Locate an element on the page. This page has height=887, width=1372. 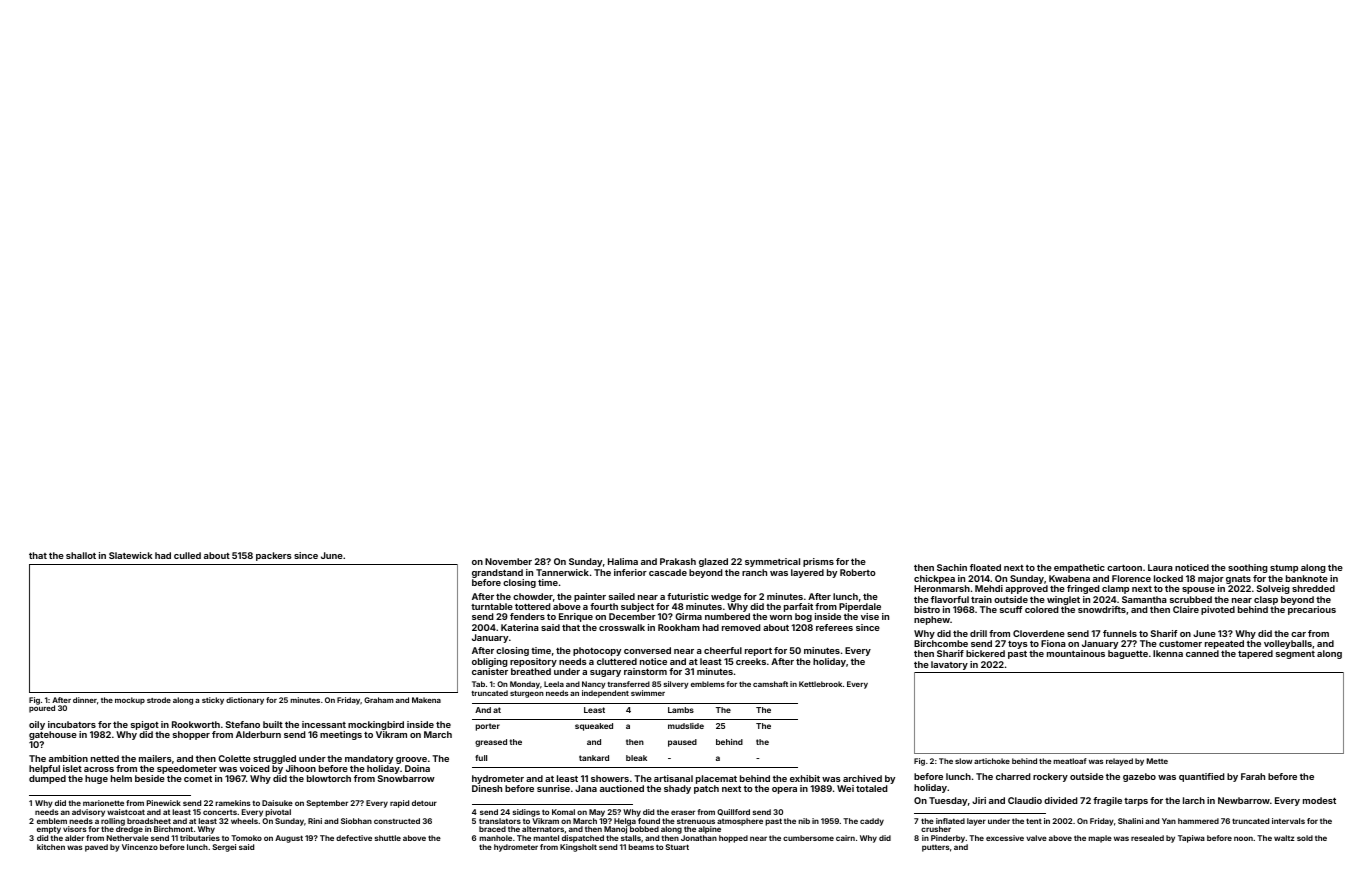
mountainous is located at coordinates (1076, 653).
